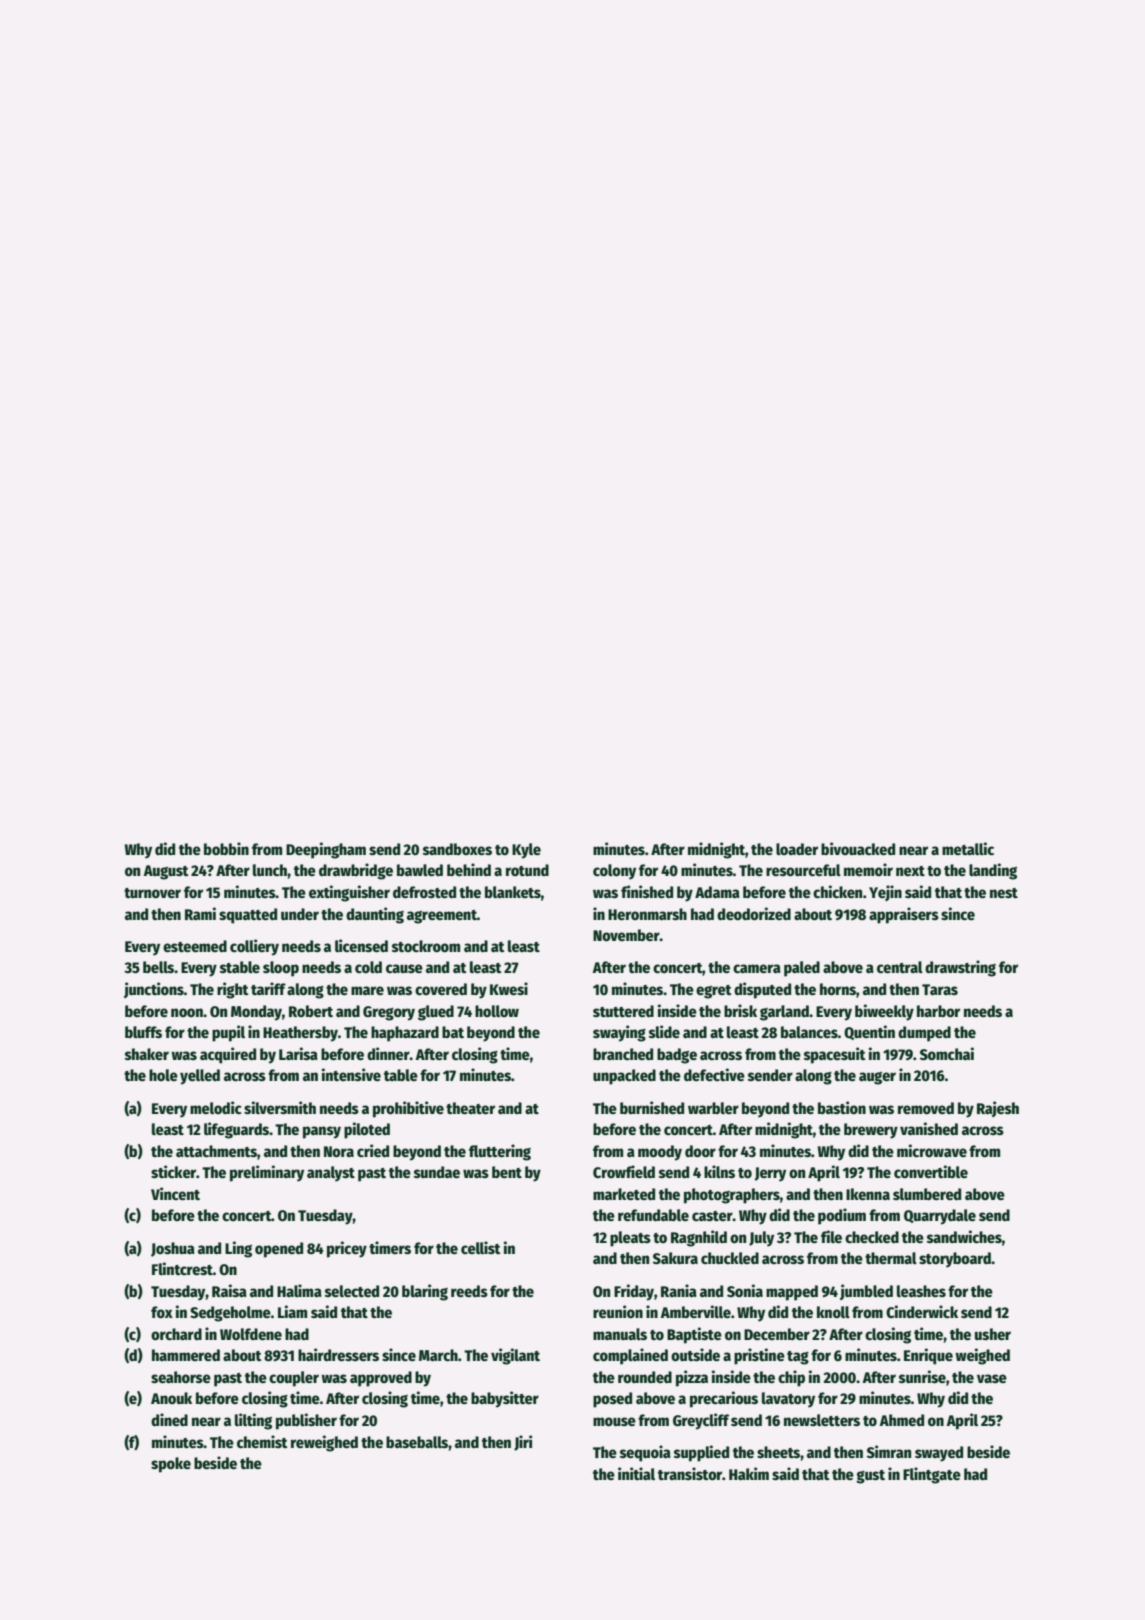 Image resolution: width=1145 pixels, height=1620 pixels. I want to click on spoke, so click(171, 1465).
